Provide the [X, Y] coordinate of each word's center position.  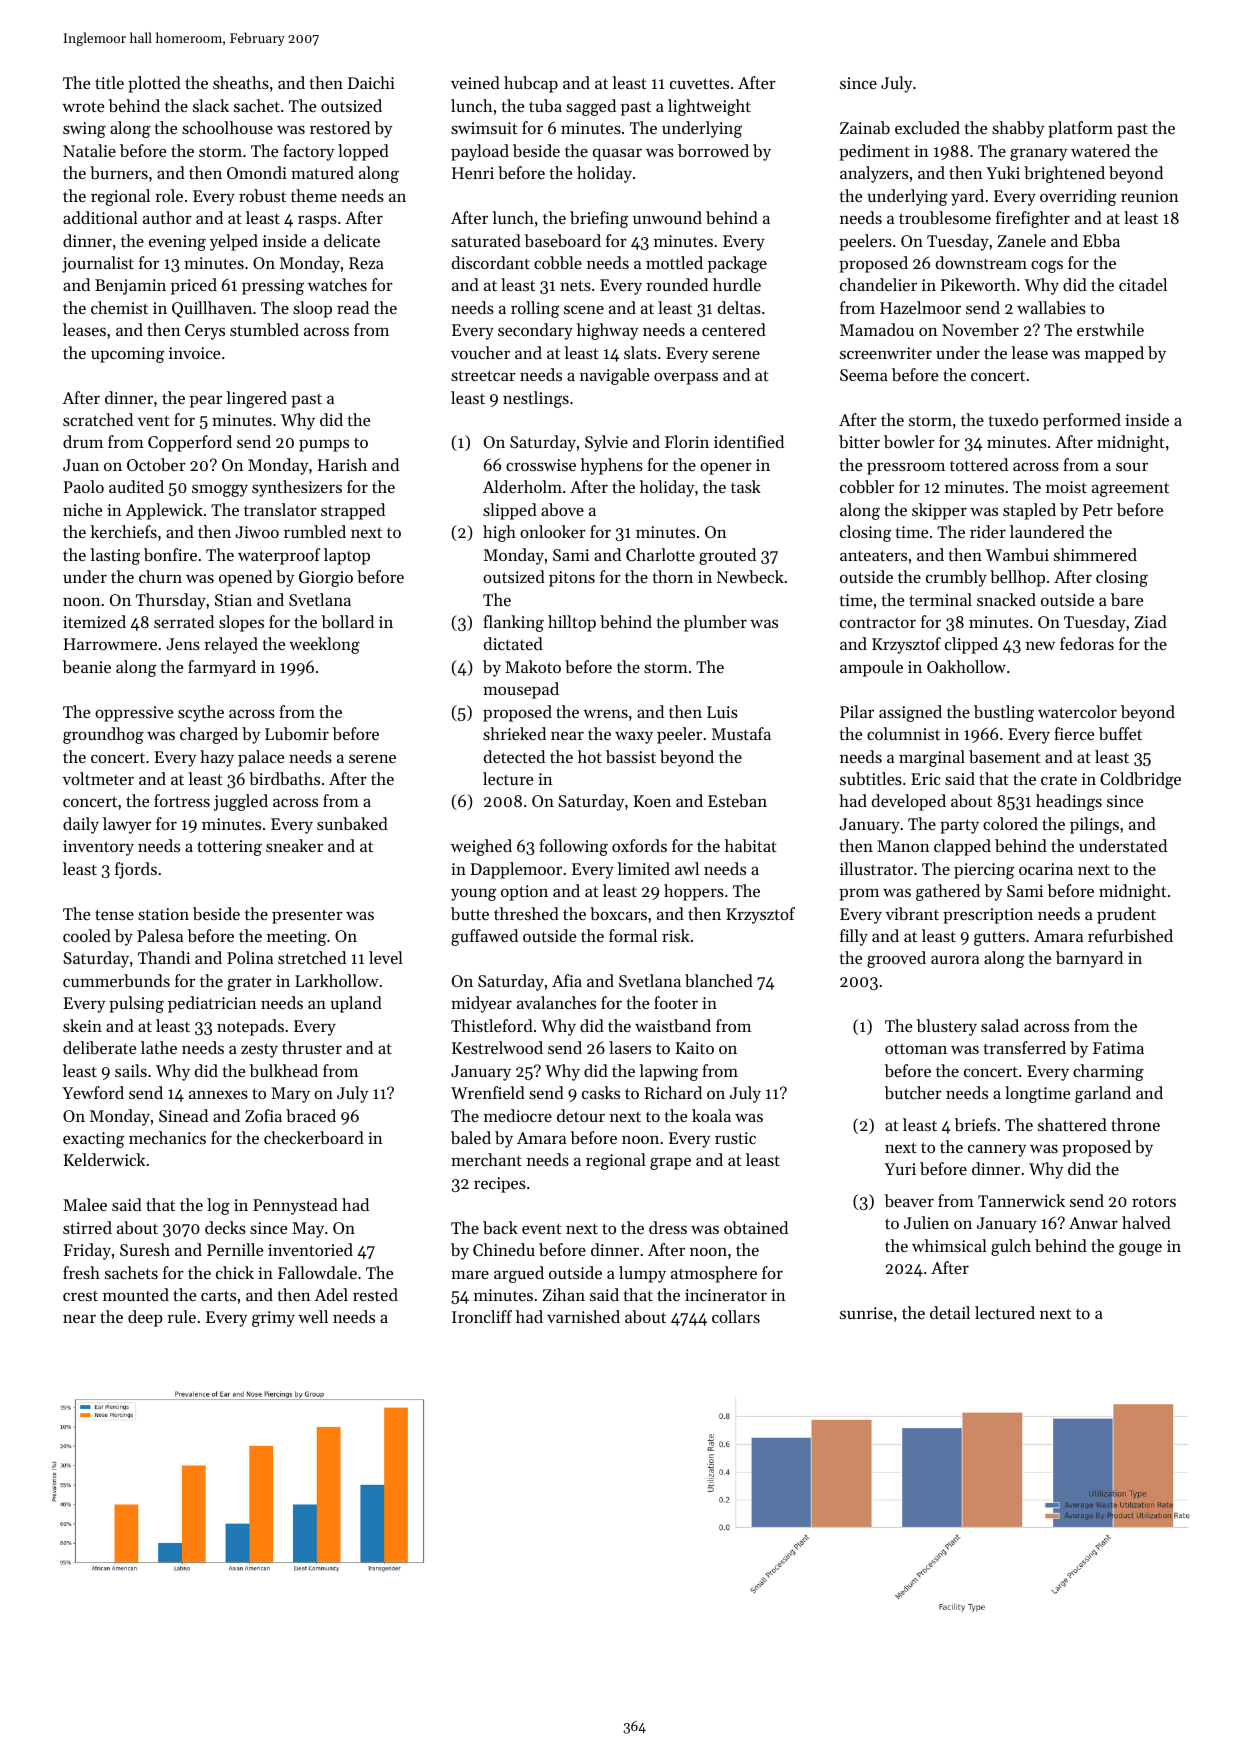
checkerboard [314, 1137]
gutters [999, 938]
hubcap [531, 84]
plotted [154, 84]
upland [356, 1004]
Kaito [695, 1048]
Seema [864, 375]
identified [749, 441]
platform [1080, 129]
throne [1135, 1124]
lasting [115, 556]
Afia [567, 980]
